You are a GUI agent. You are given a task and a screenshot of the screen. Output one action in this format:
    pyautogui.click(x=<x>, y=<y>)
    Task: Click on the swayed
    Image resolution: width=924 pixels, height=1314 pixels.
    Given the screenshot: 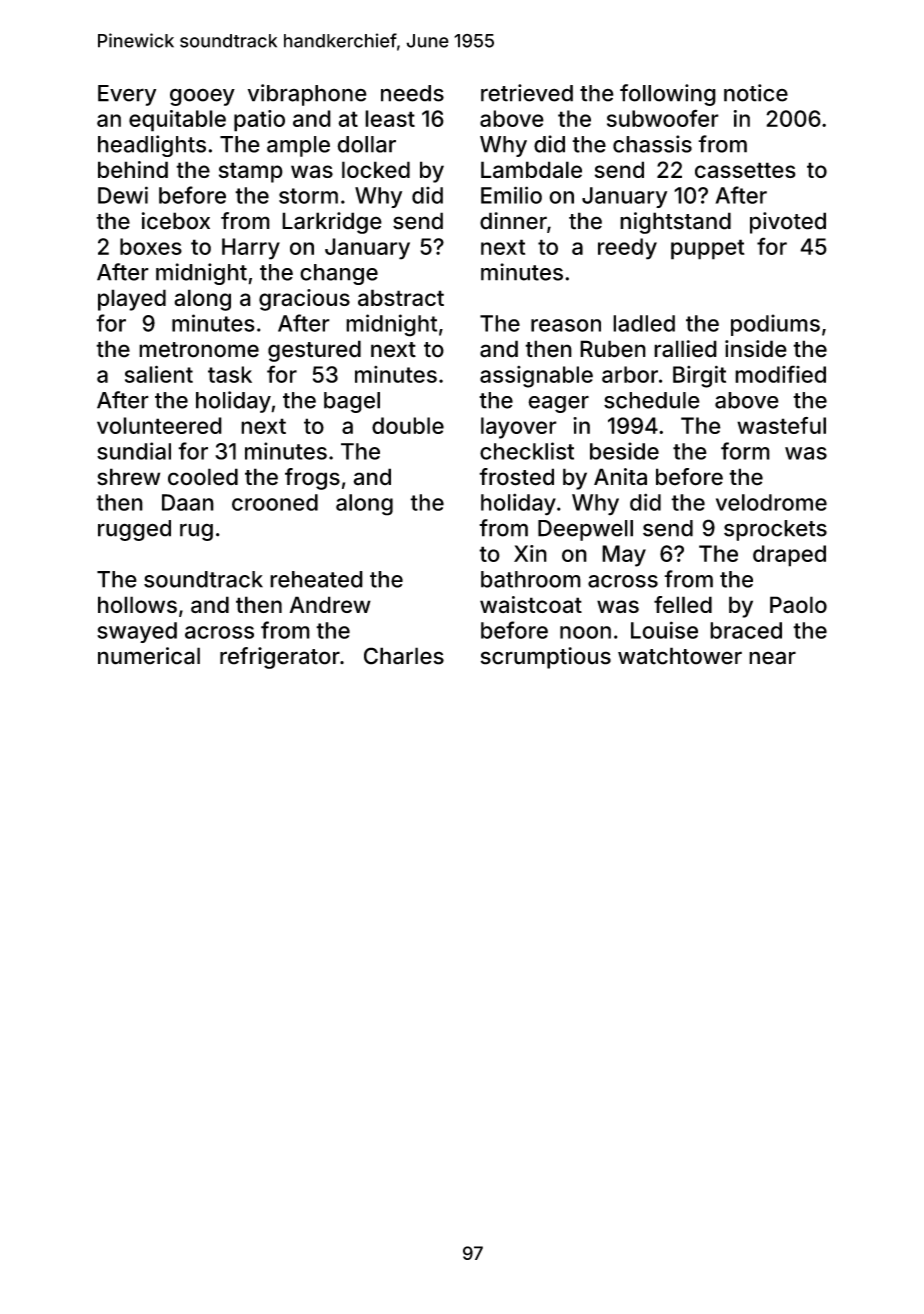 What is the action you would take?
    pyautogui.click(x=137, y=632)
